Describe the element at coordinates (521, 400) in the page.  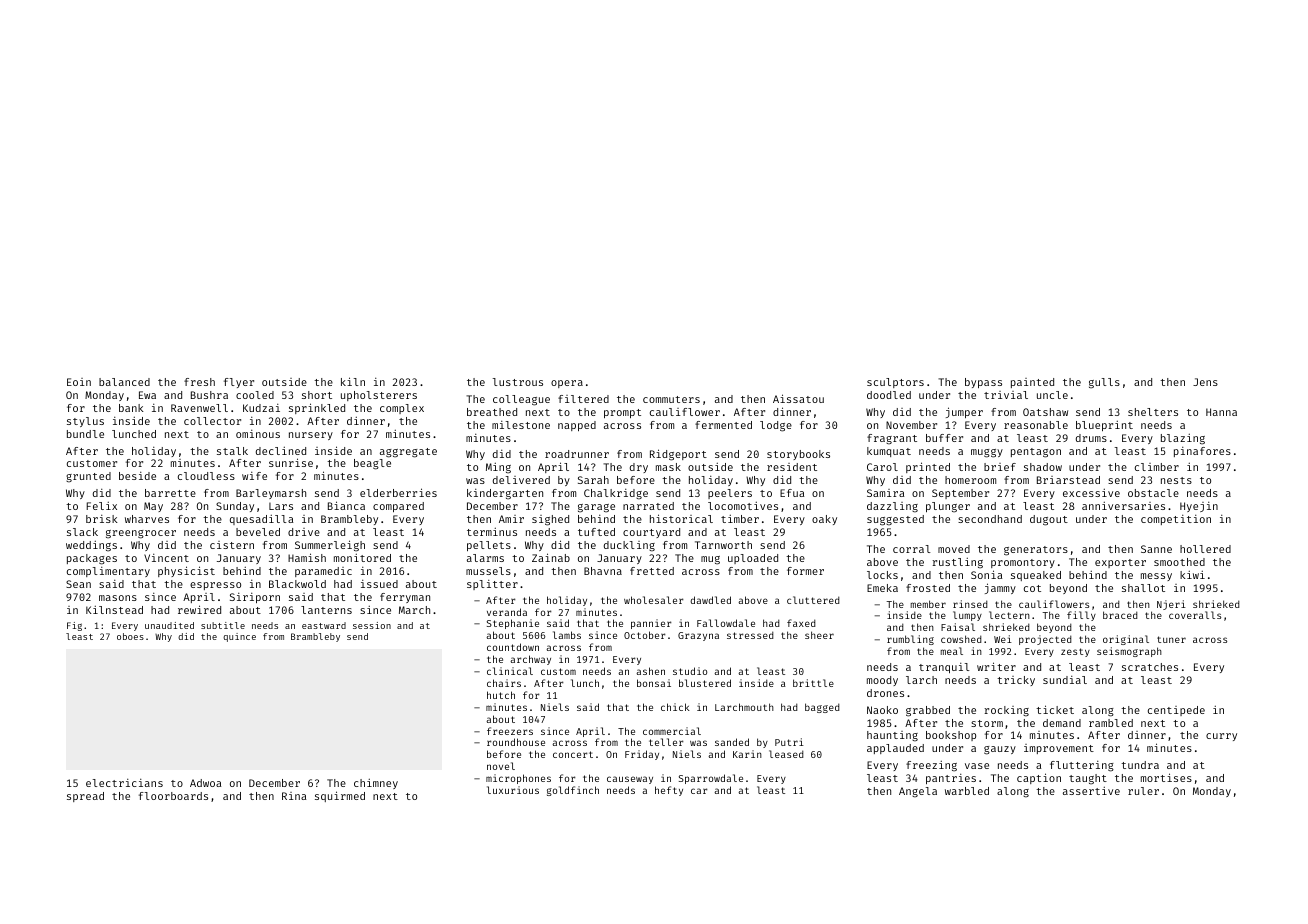
I see `colleague` at that location.
